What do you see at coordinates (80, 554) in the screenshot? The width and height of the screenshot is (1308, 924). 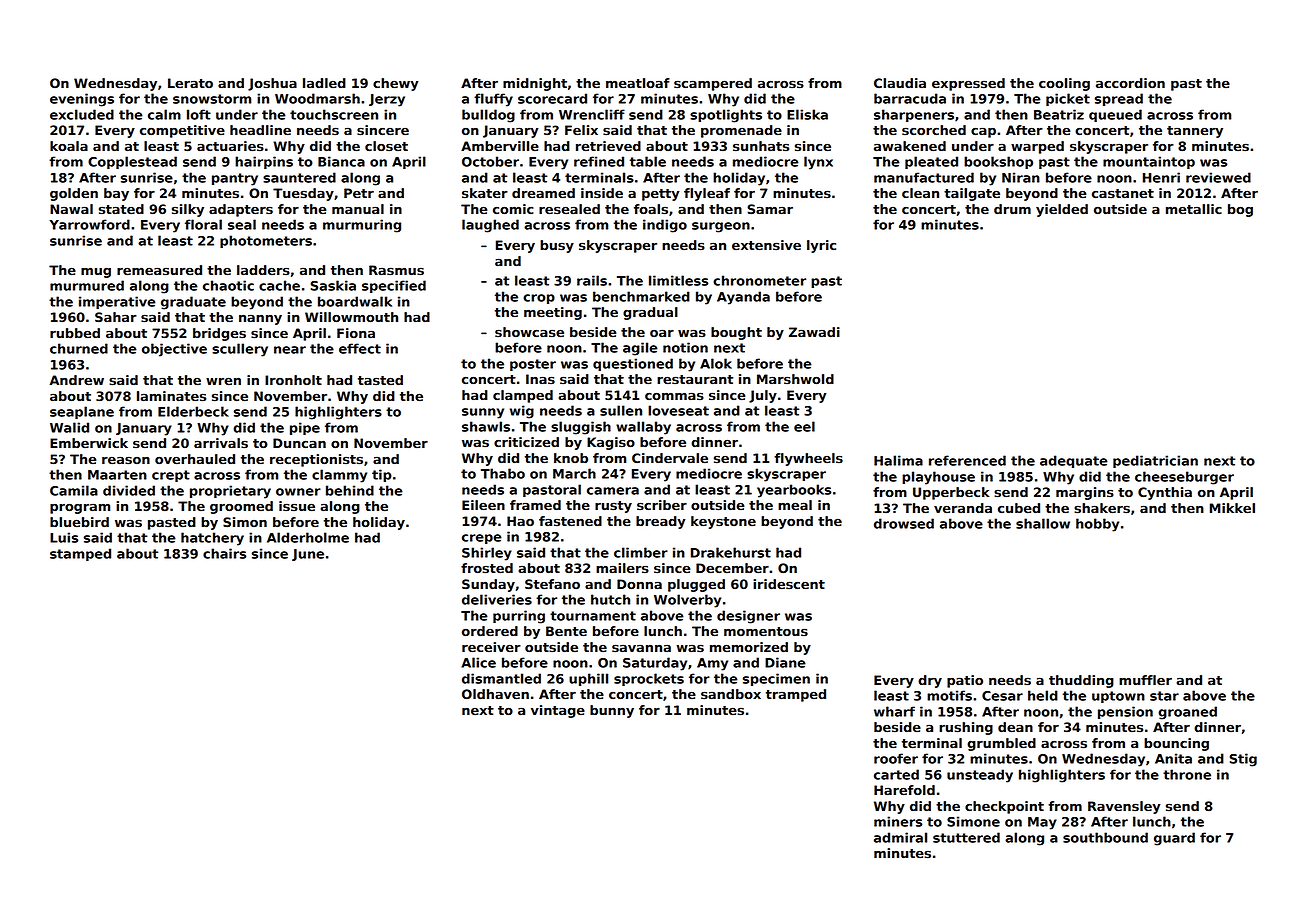 I see `stamped` at bounding box center [80, 554].
